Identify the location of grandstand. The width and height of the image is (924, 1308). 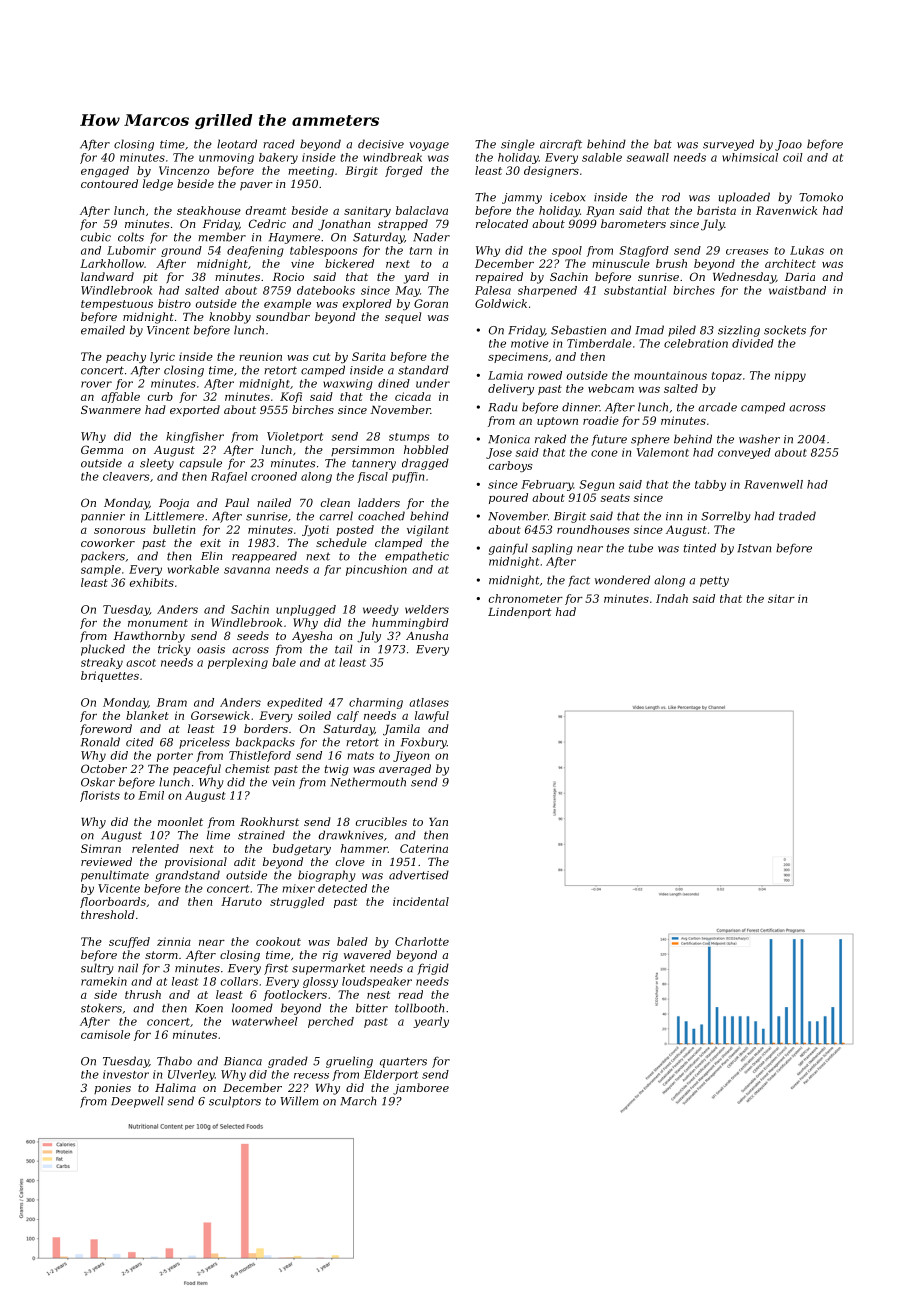
(187, 876).
